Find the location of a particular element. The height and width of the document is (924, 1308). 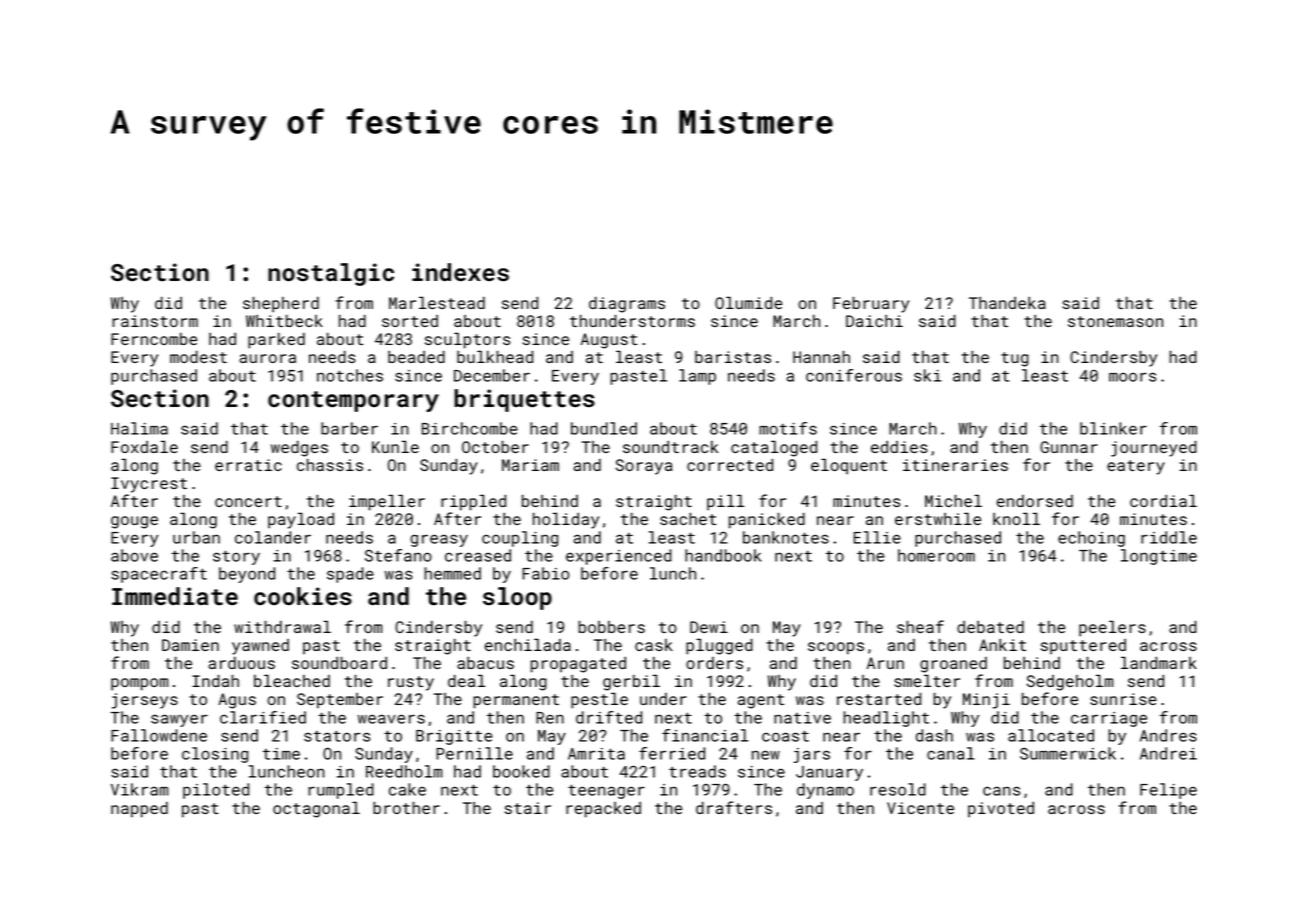

Thandeka is located at coordinates (1007, 302).
